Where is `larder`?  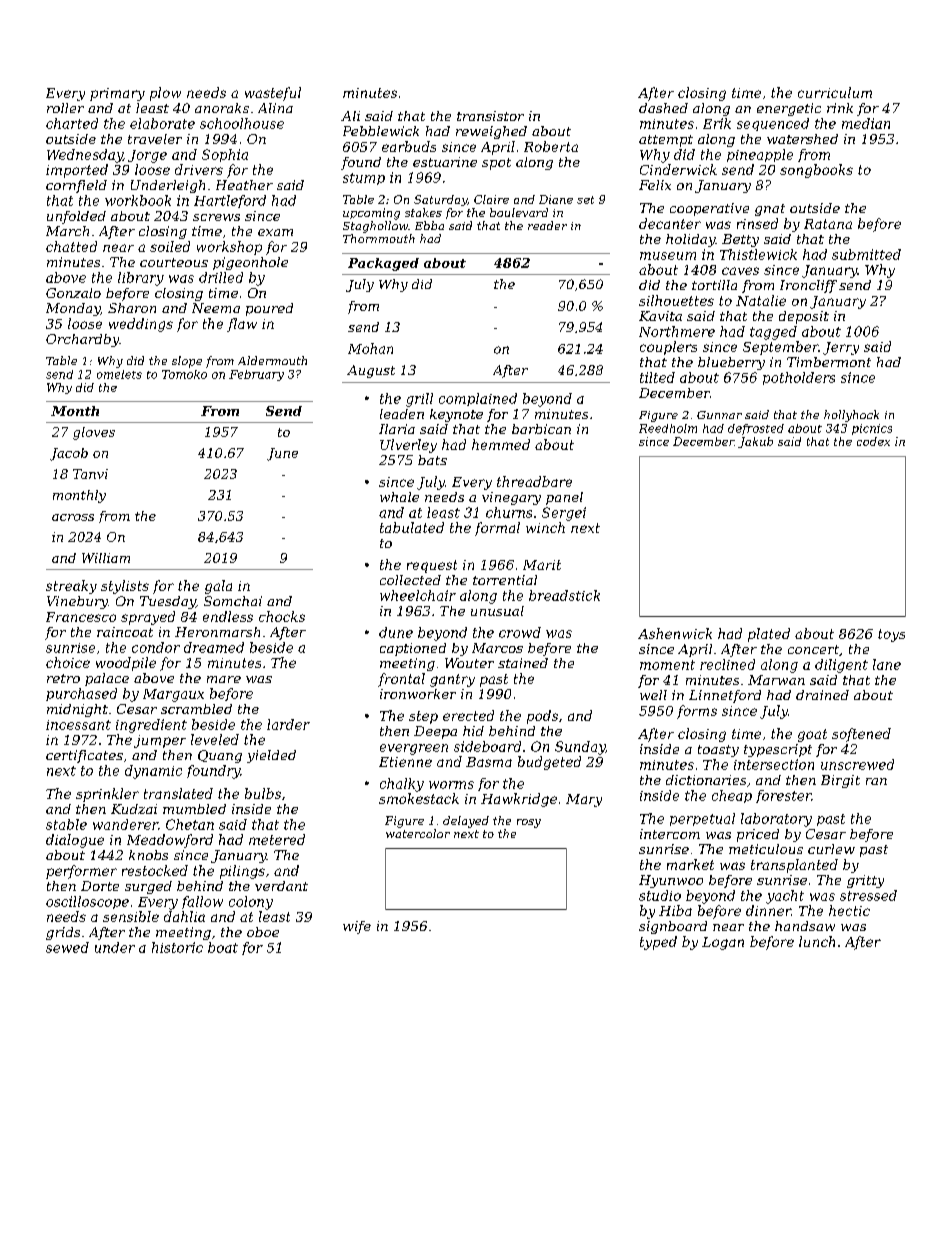 larder is located at coordinates (288, 724).
